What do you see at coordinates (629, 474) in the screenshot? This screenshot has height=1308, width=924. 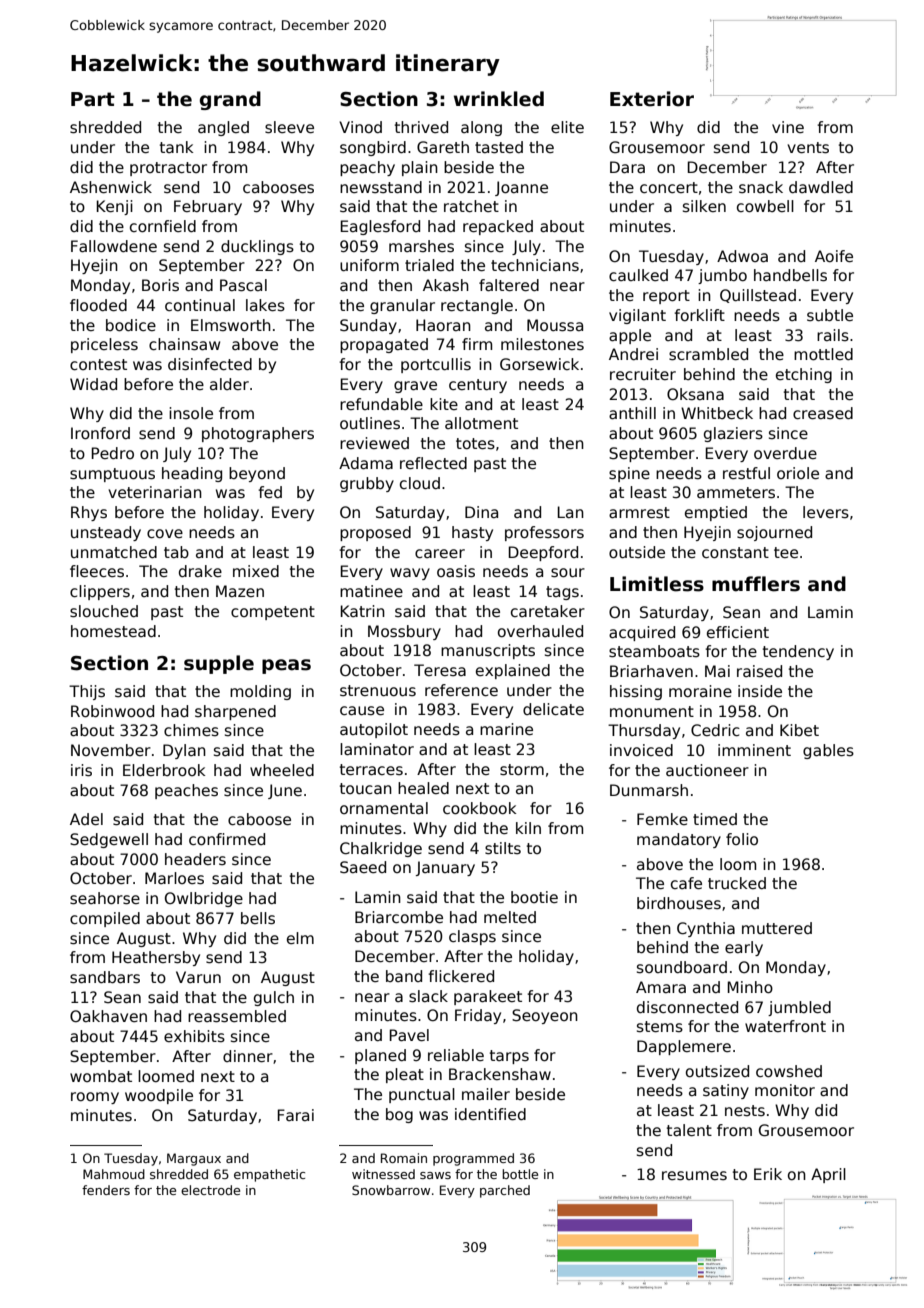 I see `spine` at bounding box center [629, 474].
